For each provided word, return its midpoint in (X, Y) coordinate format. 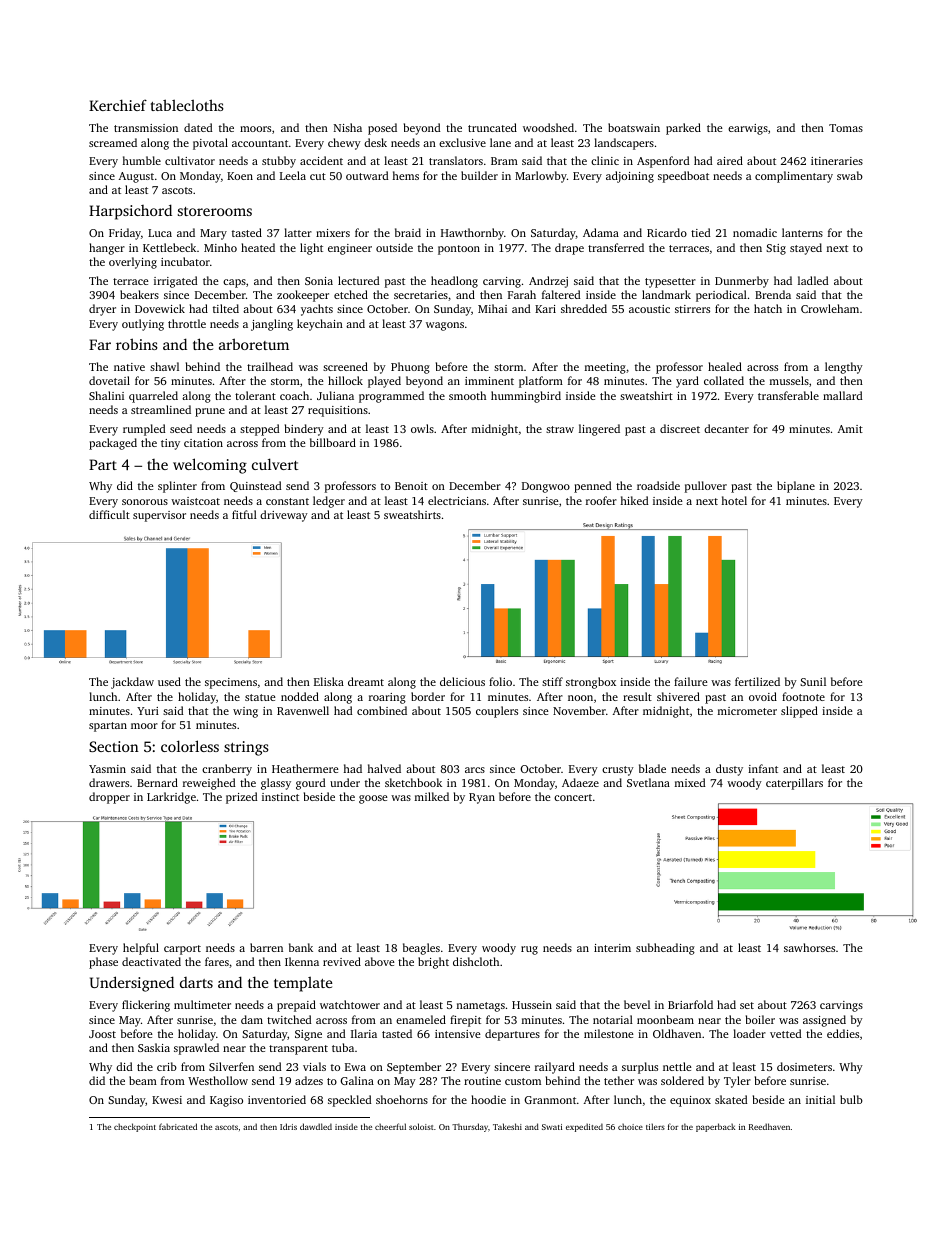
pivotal (210, 144)
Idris (288, 1126)
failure (691, 681)
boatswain (634, 127)
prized (241, 798)
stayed (806, 249)
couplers (497, 712)
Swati (552, 1127)
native (129, 367)
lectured (358, 280)
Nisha (348, 127)
